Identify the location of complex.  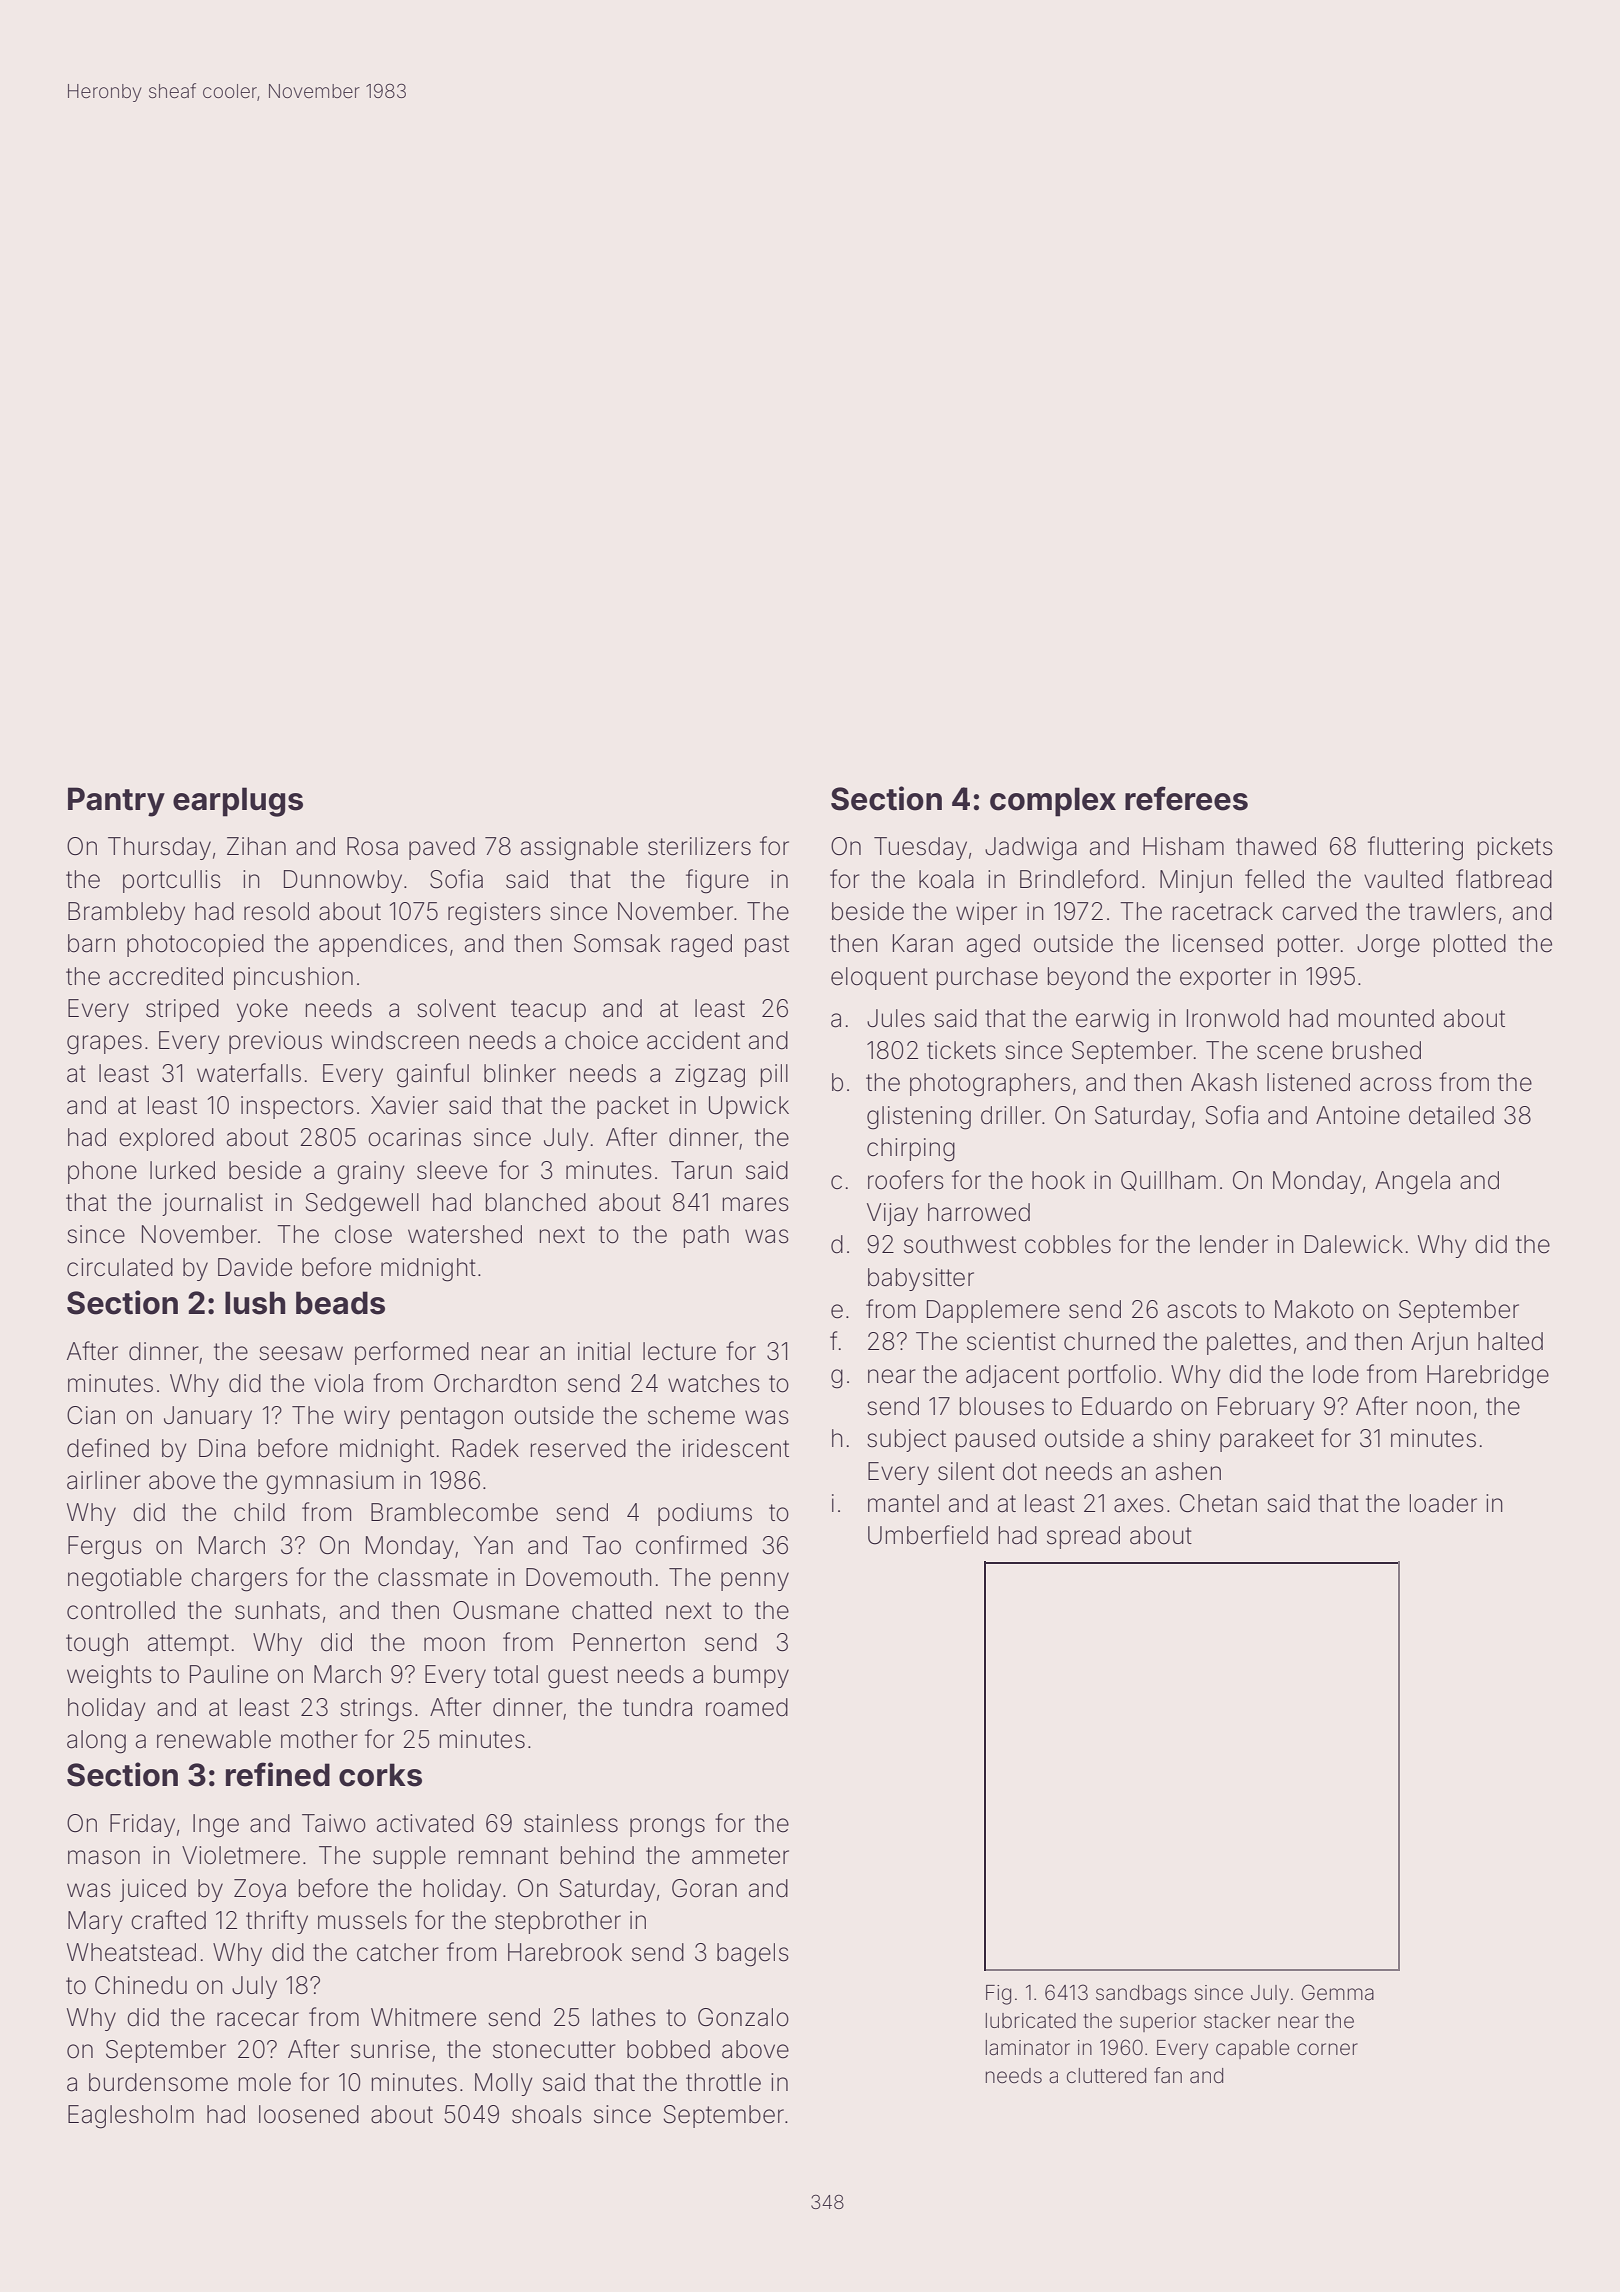
(1053, 802).
